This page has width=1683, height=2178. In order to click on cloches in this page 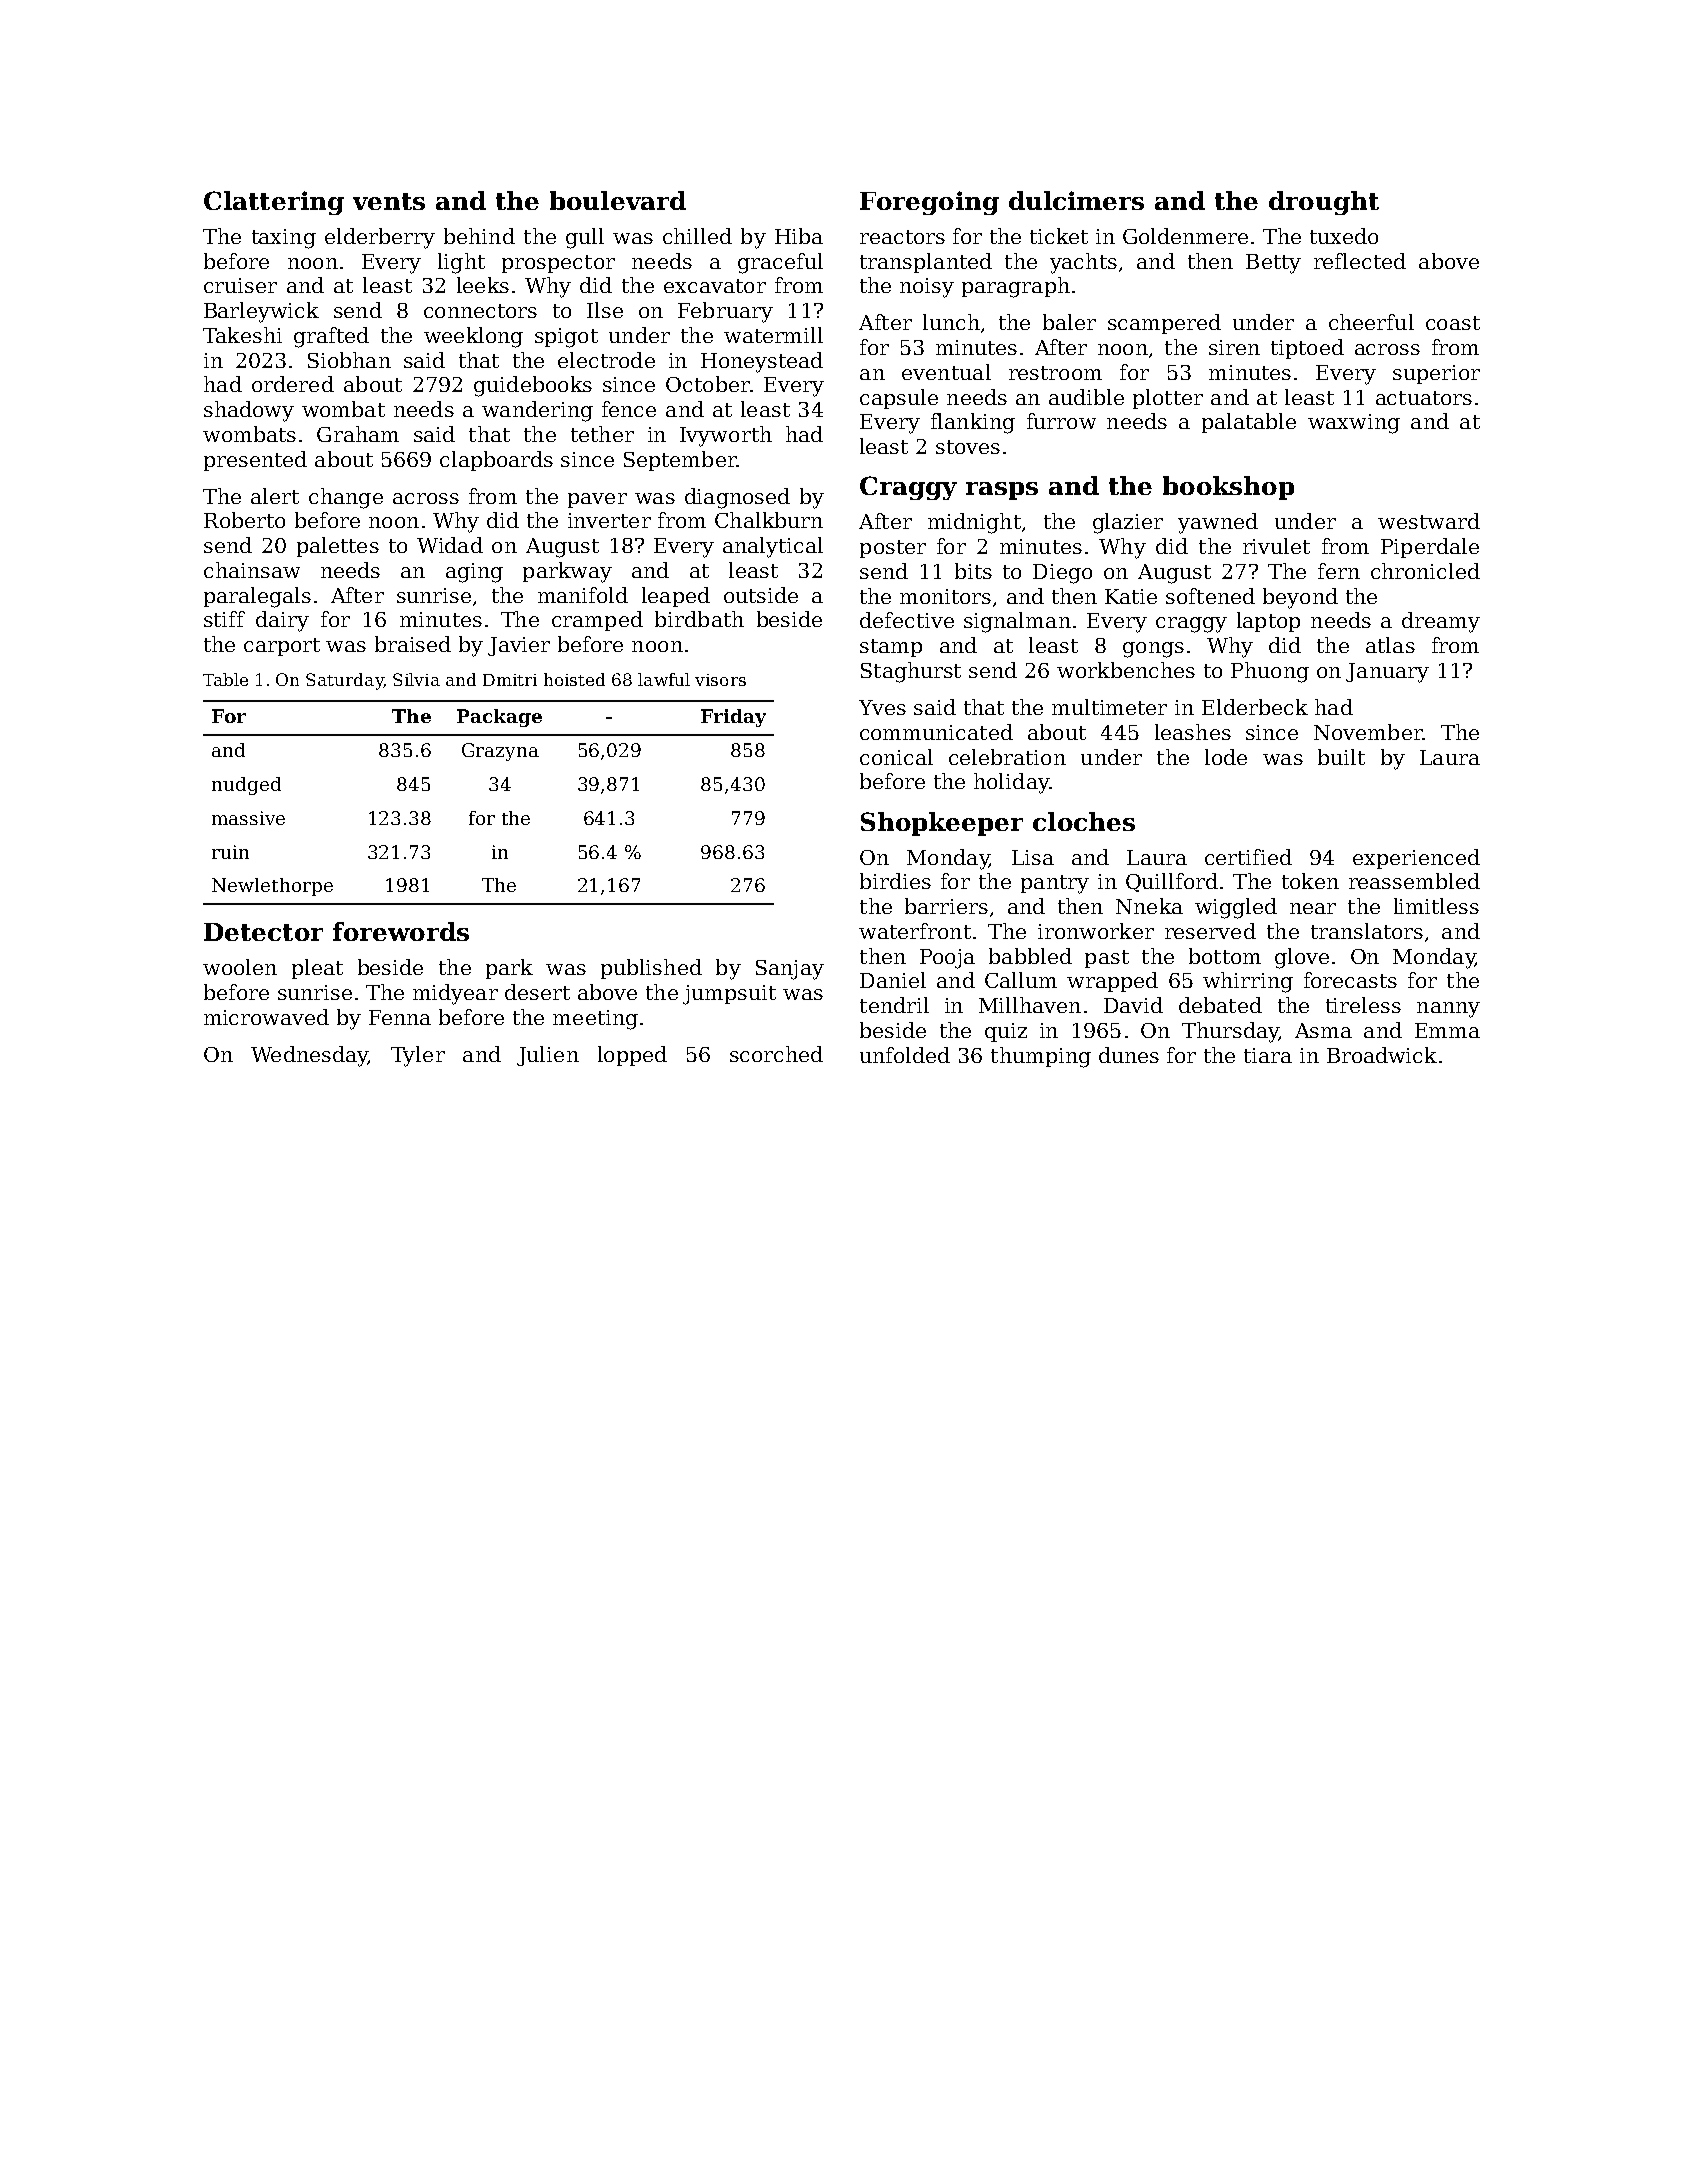, I will do `click(1084, 821)`.
